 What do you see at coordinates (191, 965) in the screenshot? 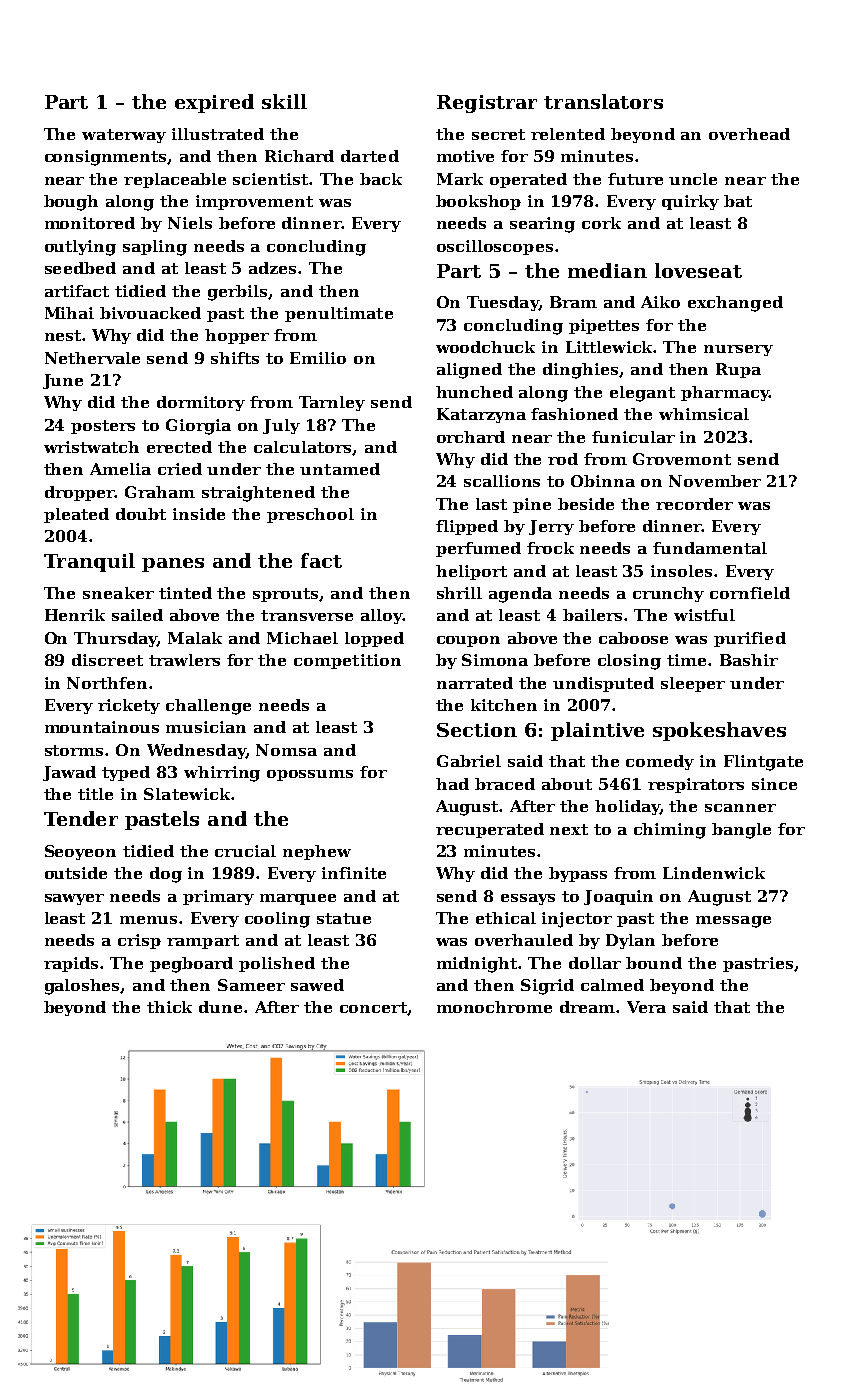
I see `pegboard` at bounding box center [191, 965].
